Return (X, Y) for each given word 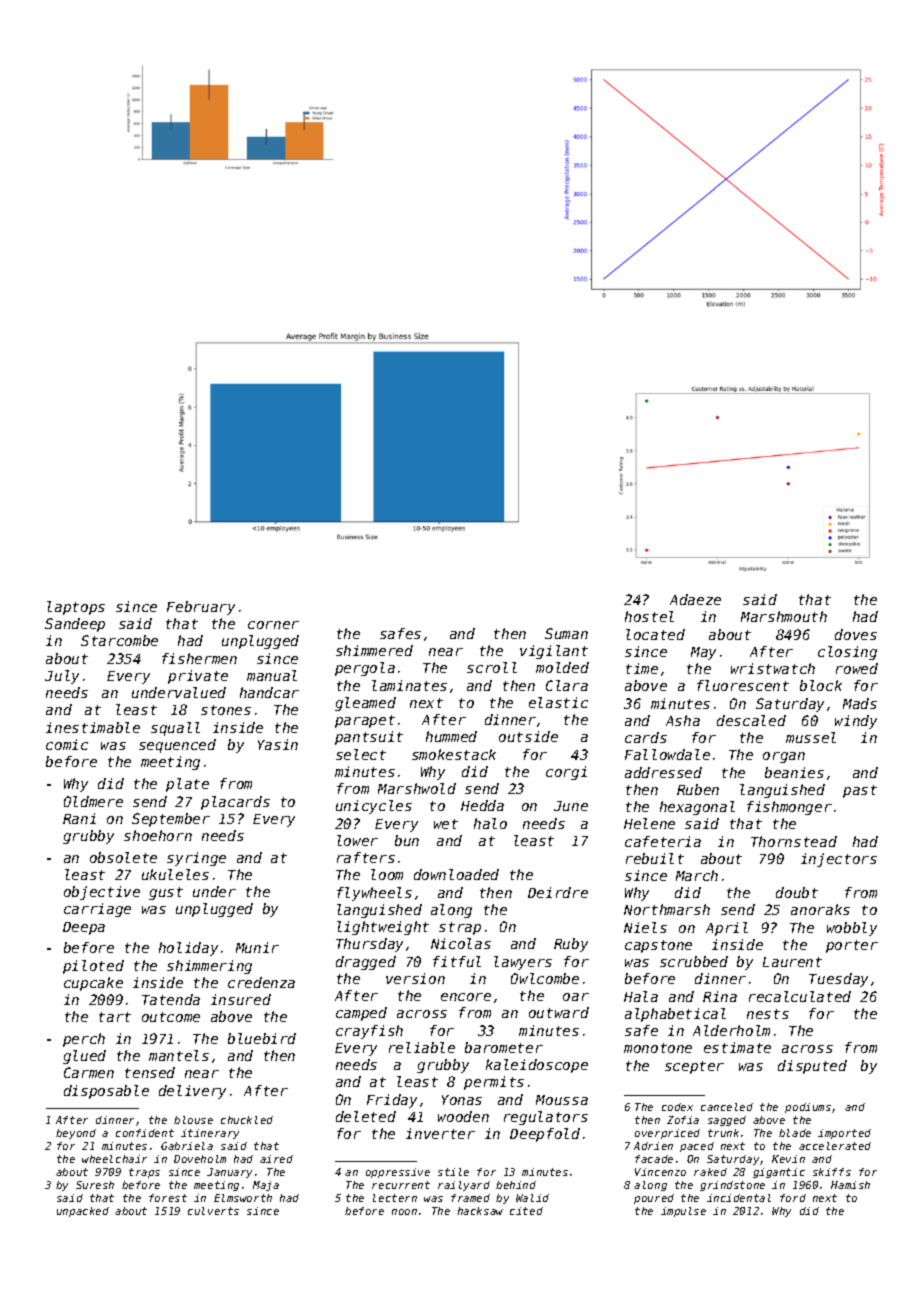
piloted (93, 967)
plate (187, 785)
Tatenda (171, 999)
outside (528, 736)
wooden (463, 1116)
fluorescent (743, 685)
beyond (76, 1134)
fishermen (199, 658)
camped (361, 1014)
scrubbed (694, 961)
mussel (811, 737)
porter (852, 946)
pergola (365, 669)
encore (466, 997)
